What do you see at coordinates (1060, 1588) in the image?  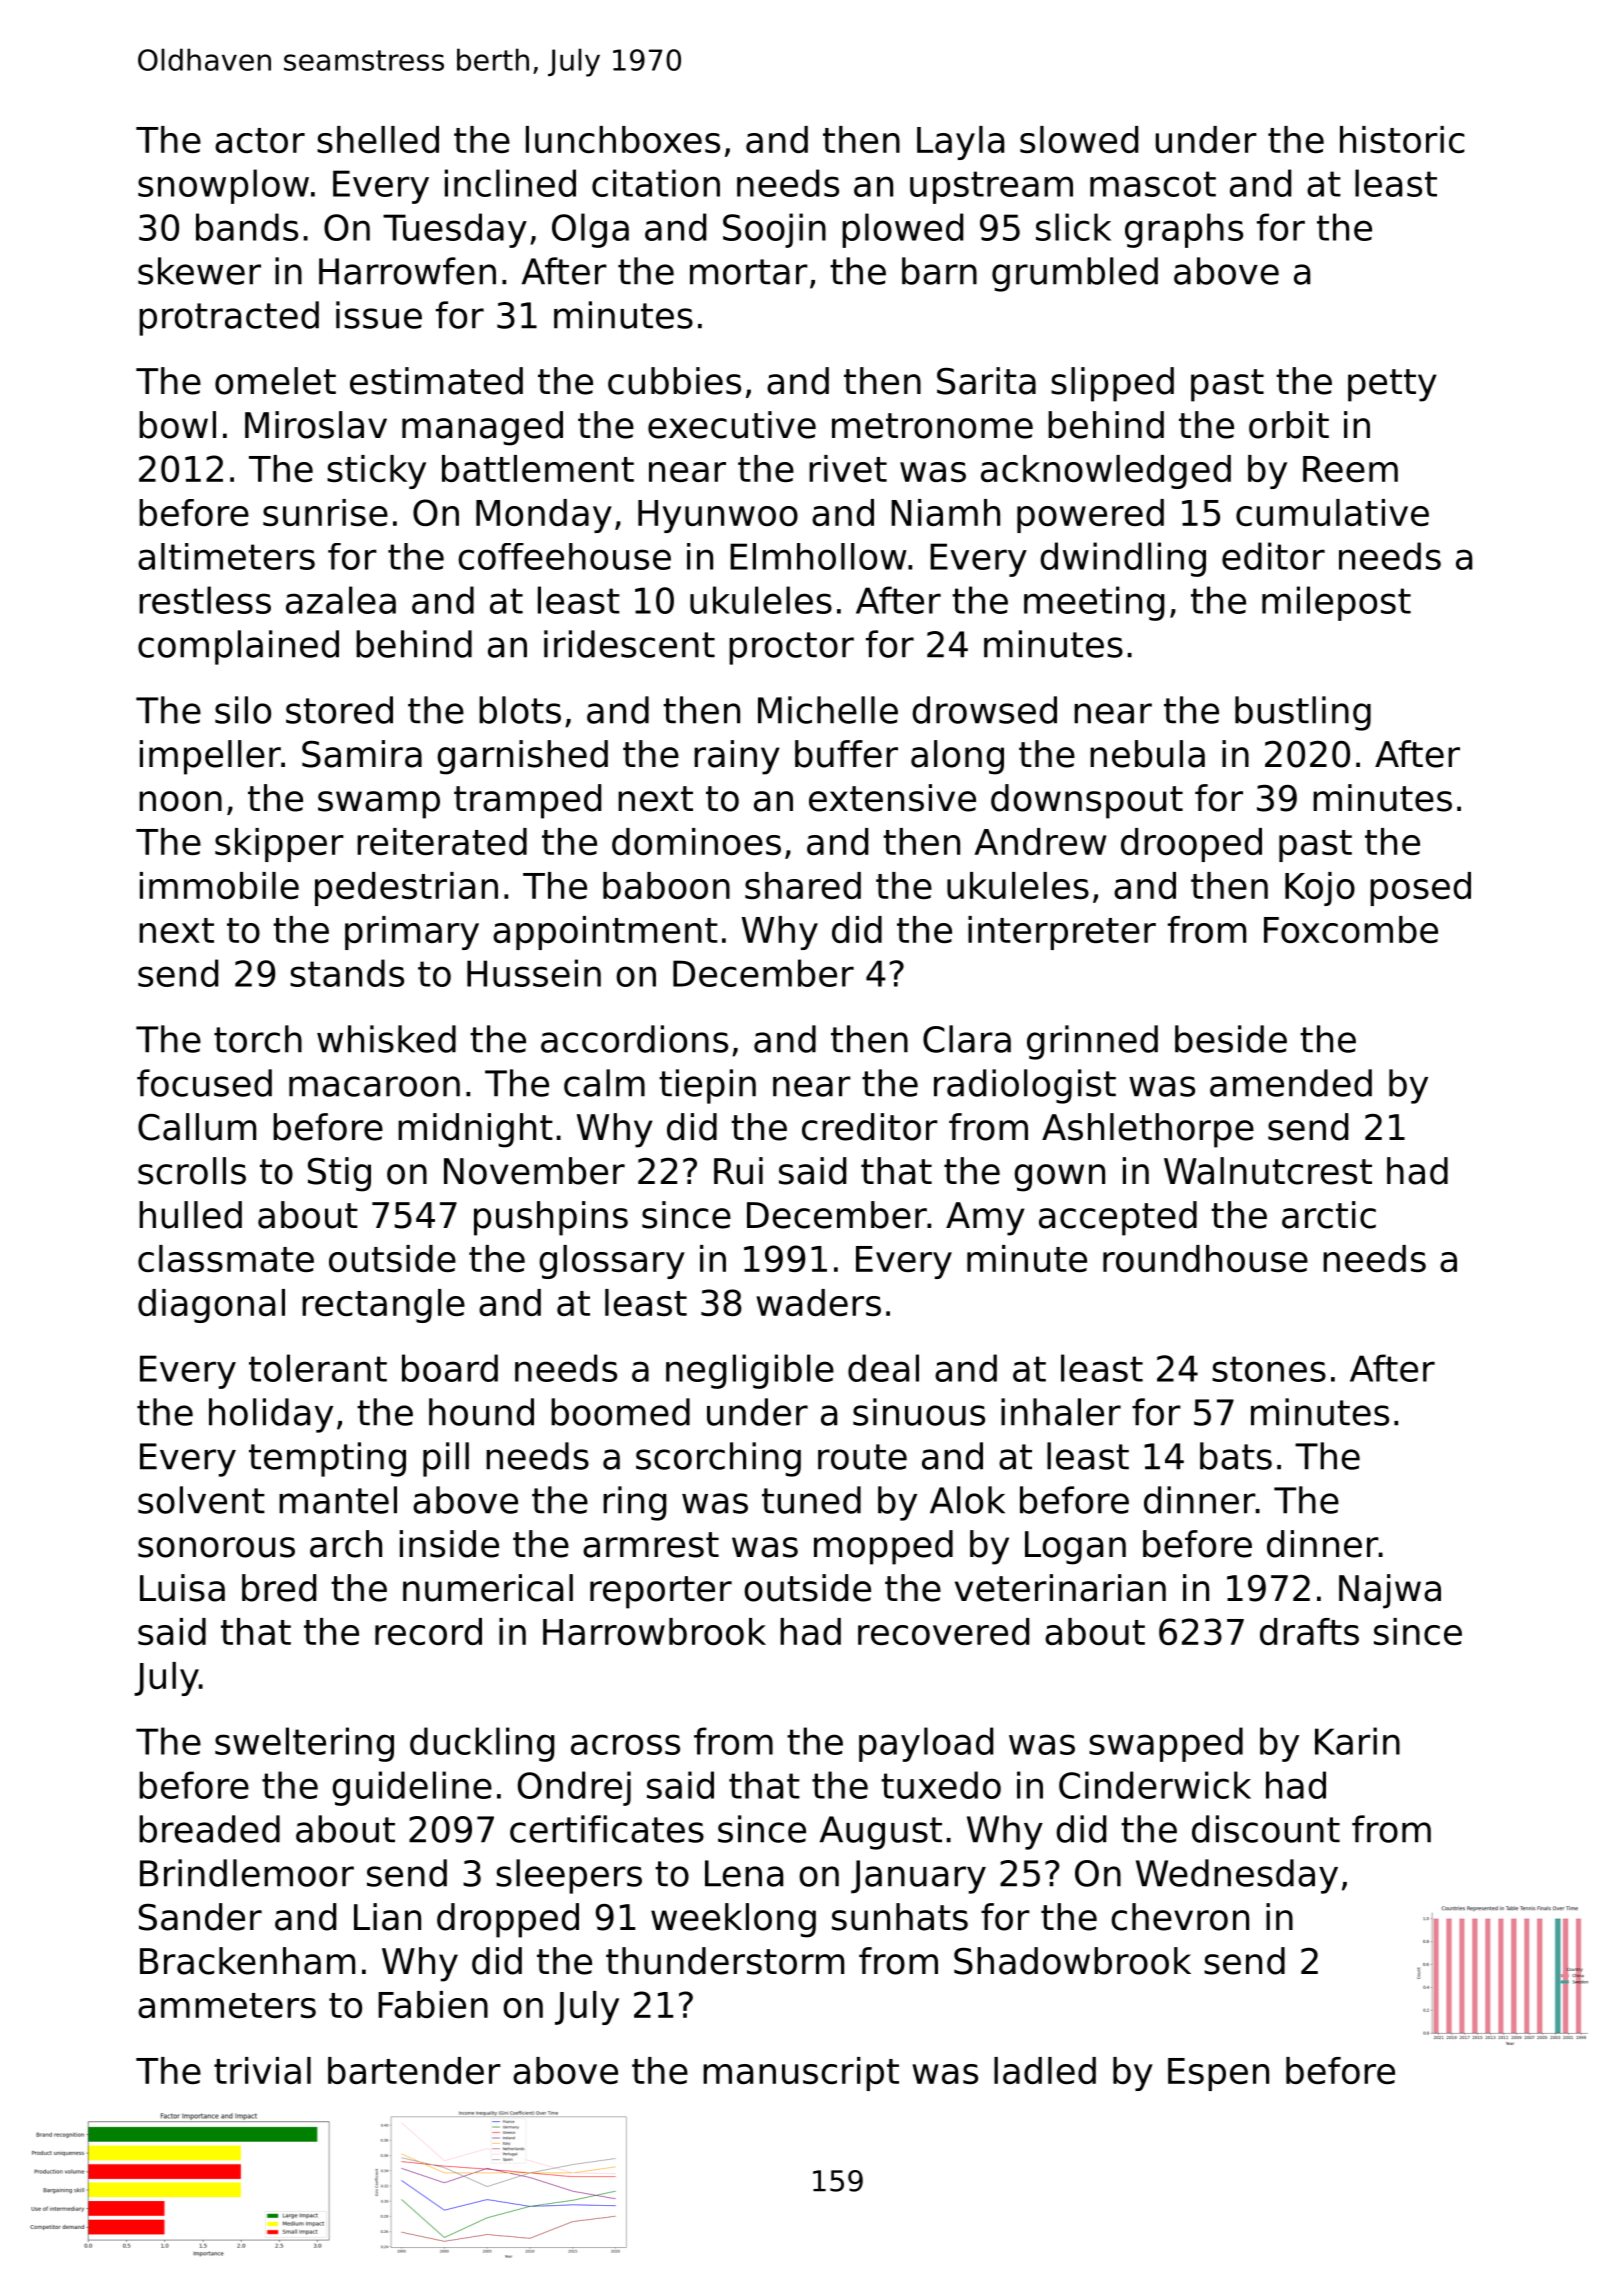 I see `veterinarian` at bounding box center [1060, 1588].
